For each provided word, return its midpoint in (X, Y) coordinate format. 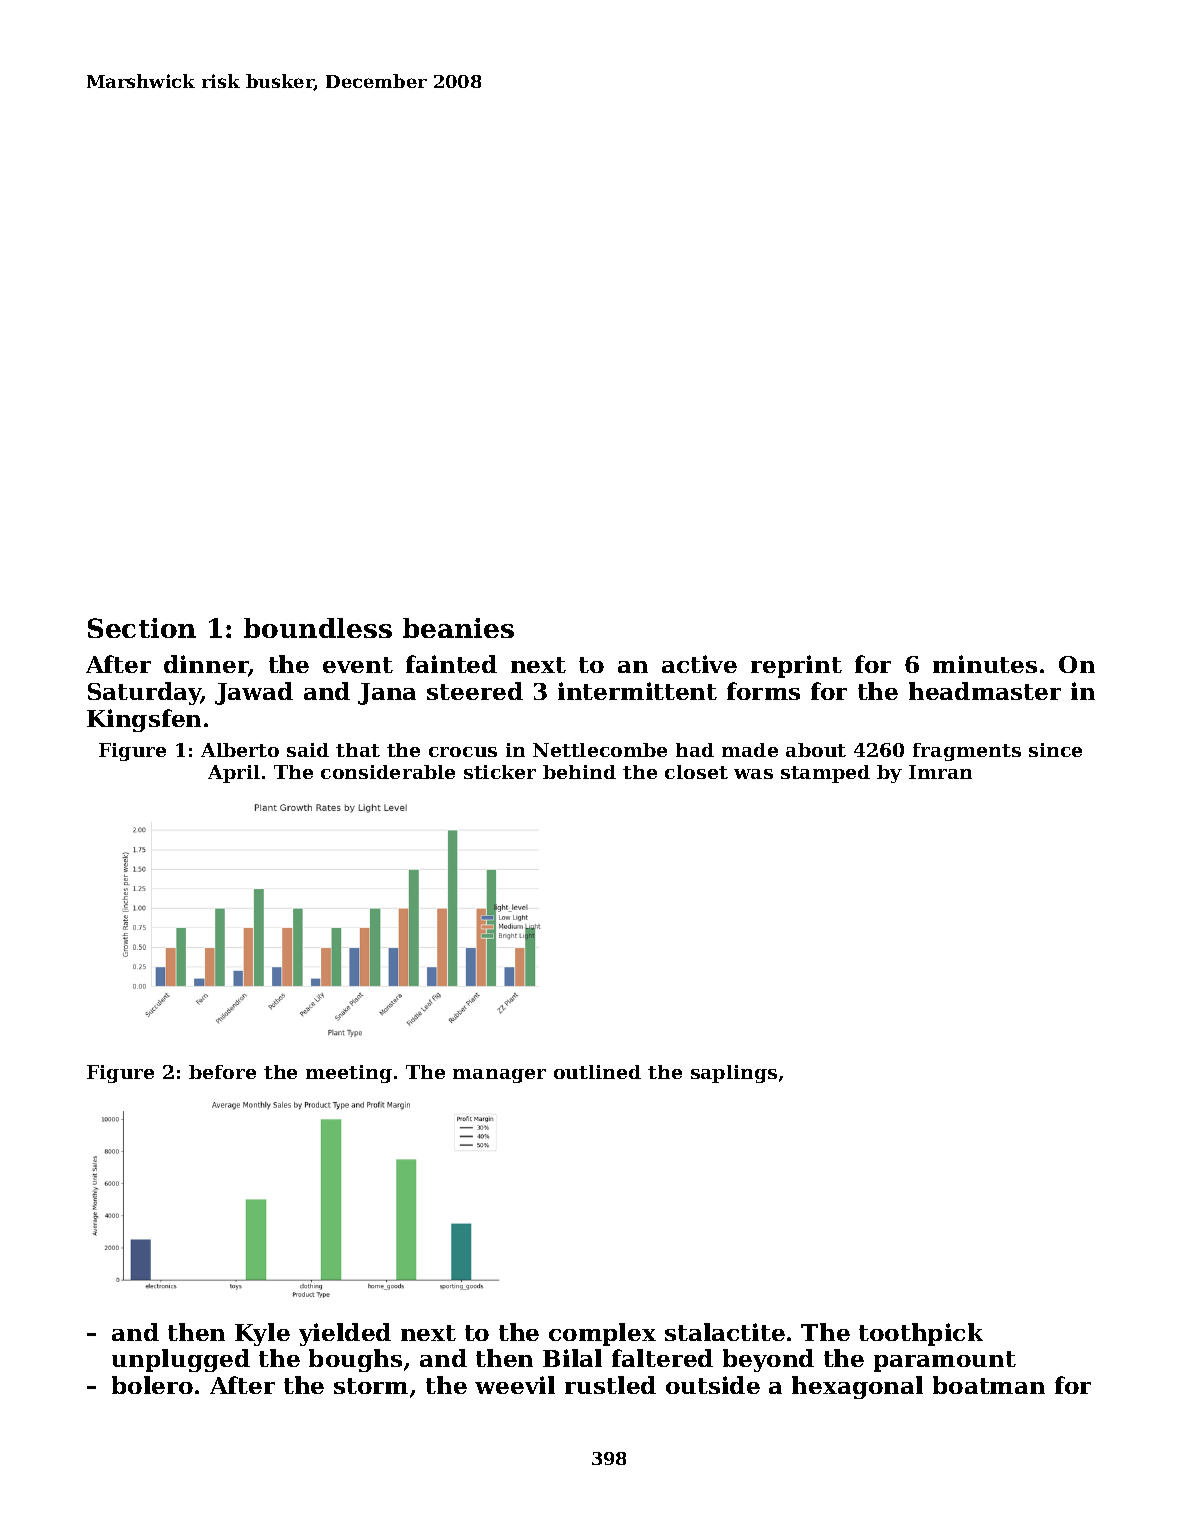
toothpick (921, 1334)
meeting (349, 1074)
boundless (318, 628)
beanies (458, 628)
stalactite (725, 1332)
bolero (152, 1385)
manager (499, 1076)
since (1055, 750)
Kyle (262, 1334)
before (222, 1072)
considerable (388, 772)
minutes (985, 664)
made (750, 750)
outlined (597, 1072)
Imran (940, 772)
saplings (734, 1074)
